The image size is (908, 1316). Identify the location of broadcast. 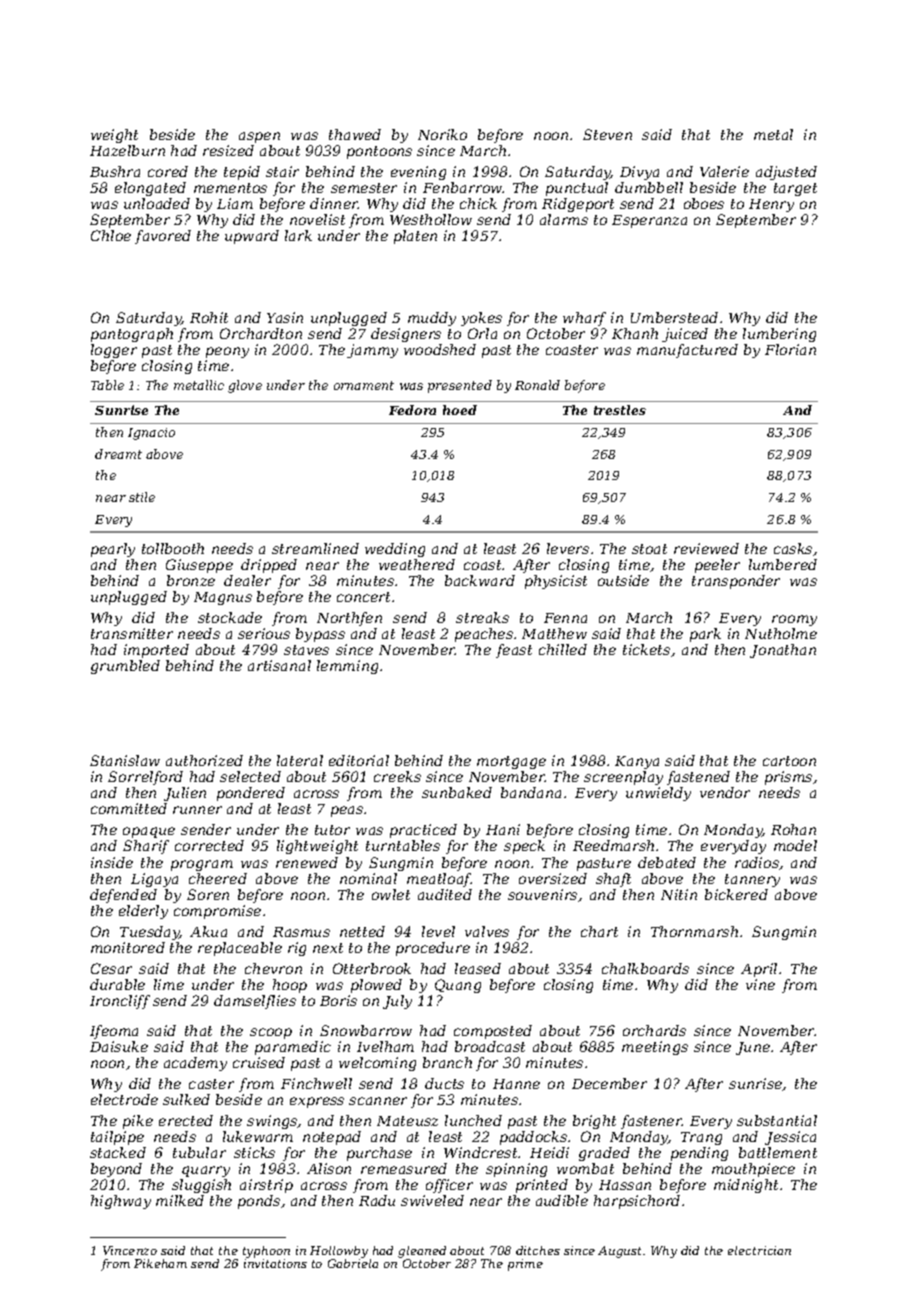
(490, 1046).
